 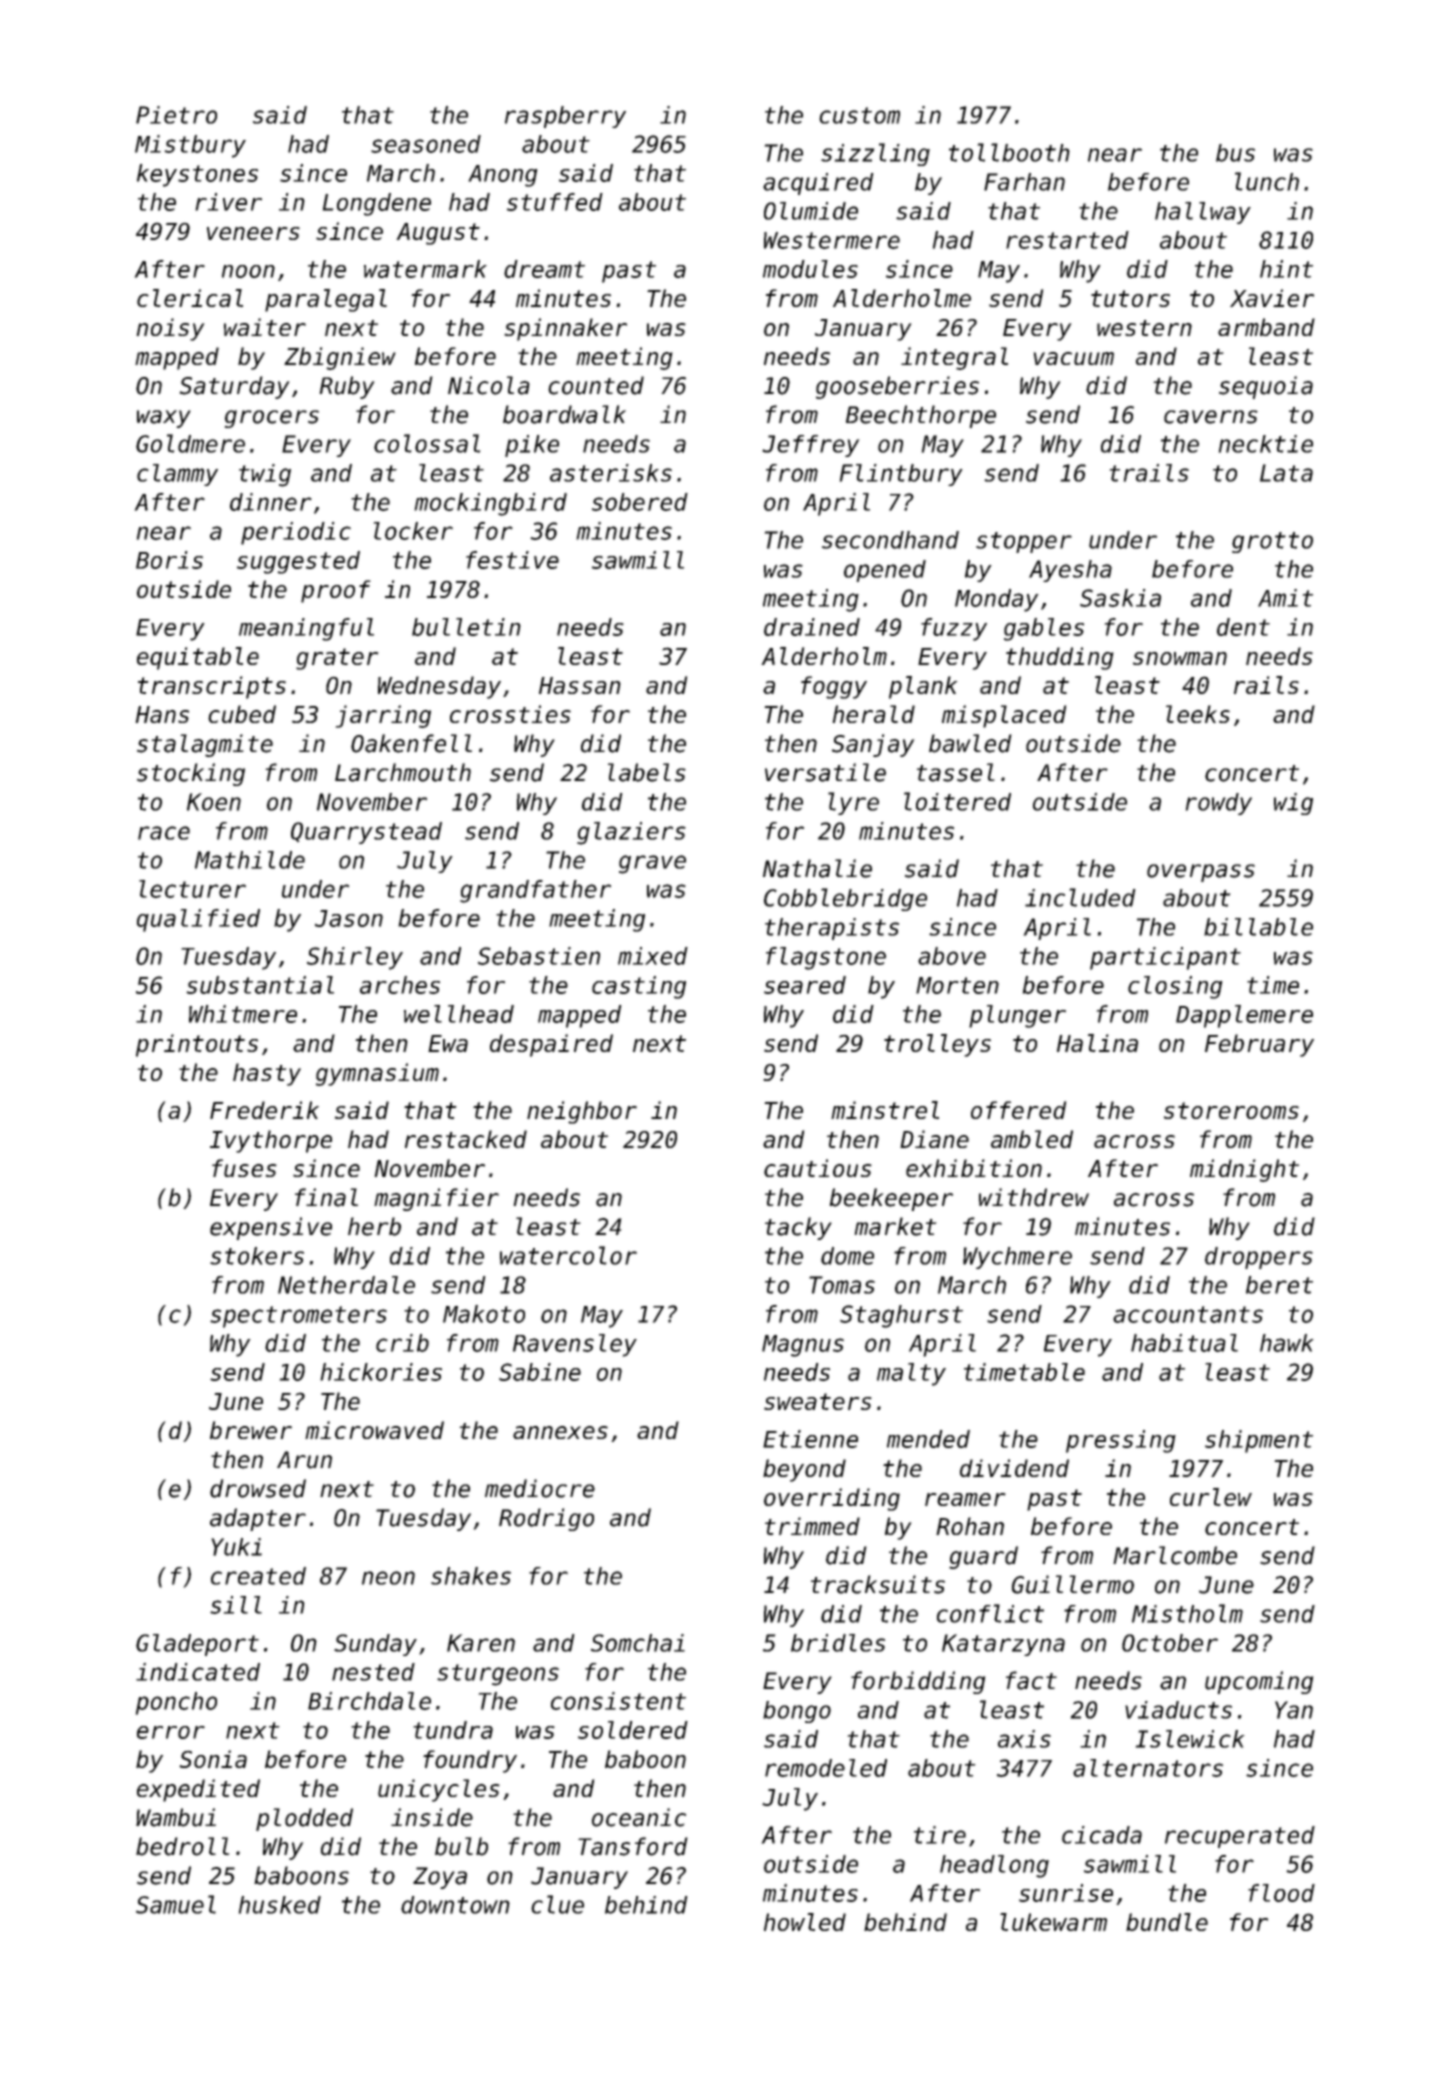 I want to click on Shirley, so click(x=355, y=958).
